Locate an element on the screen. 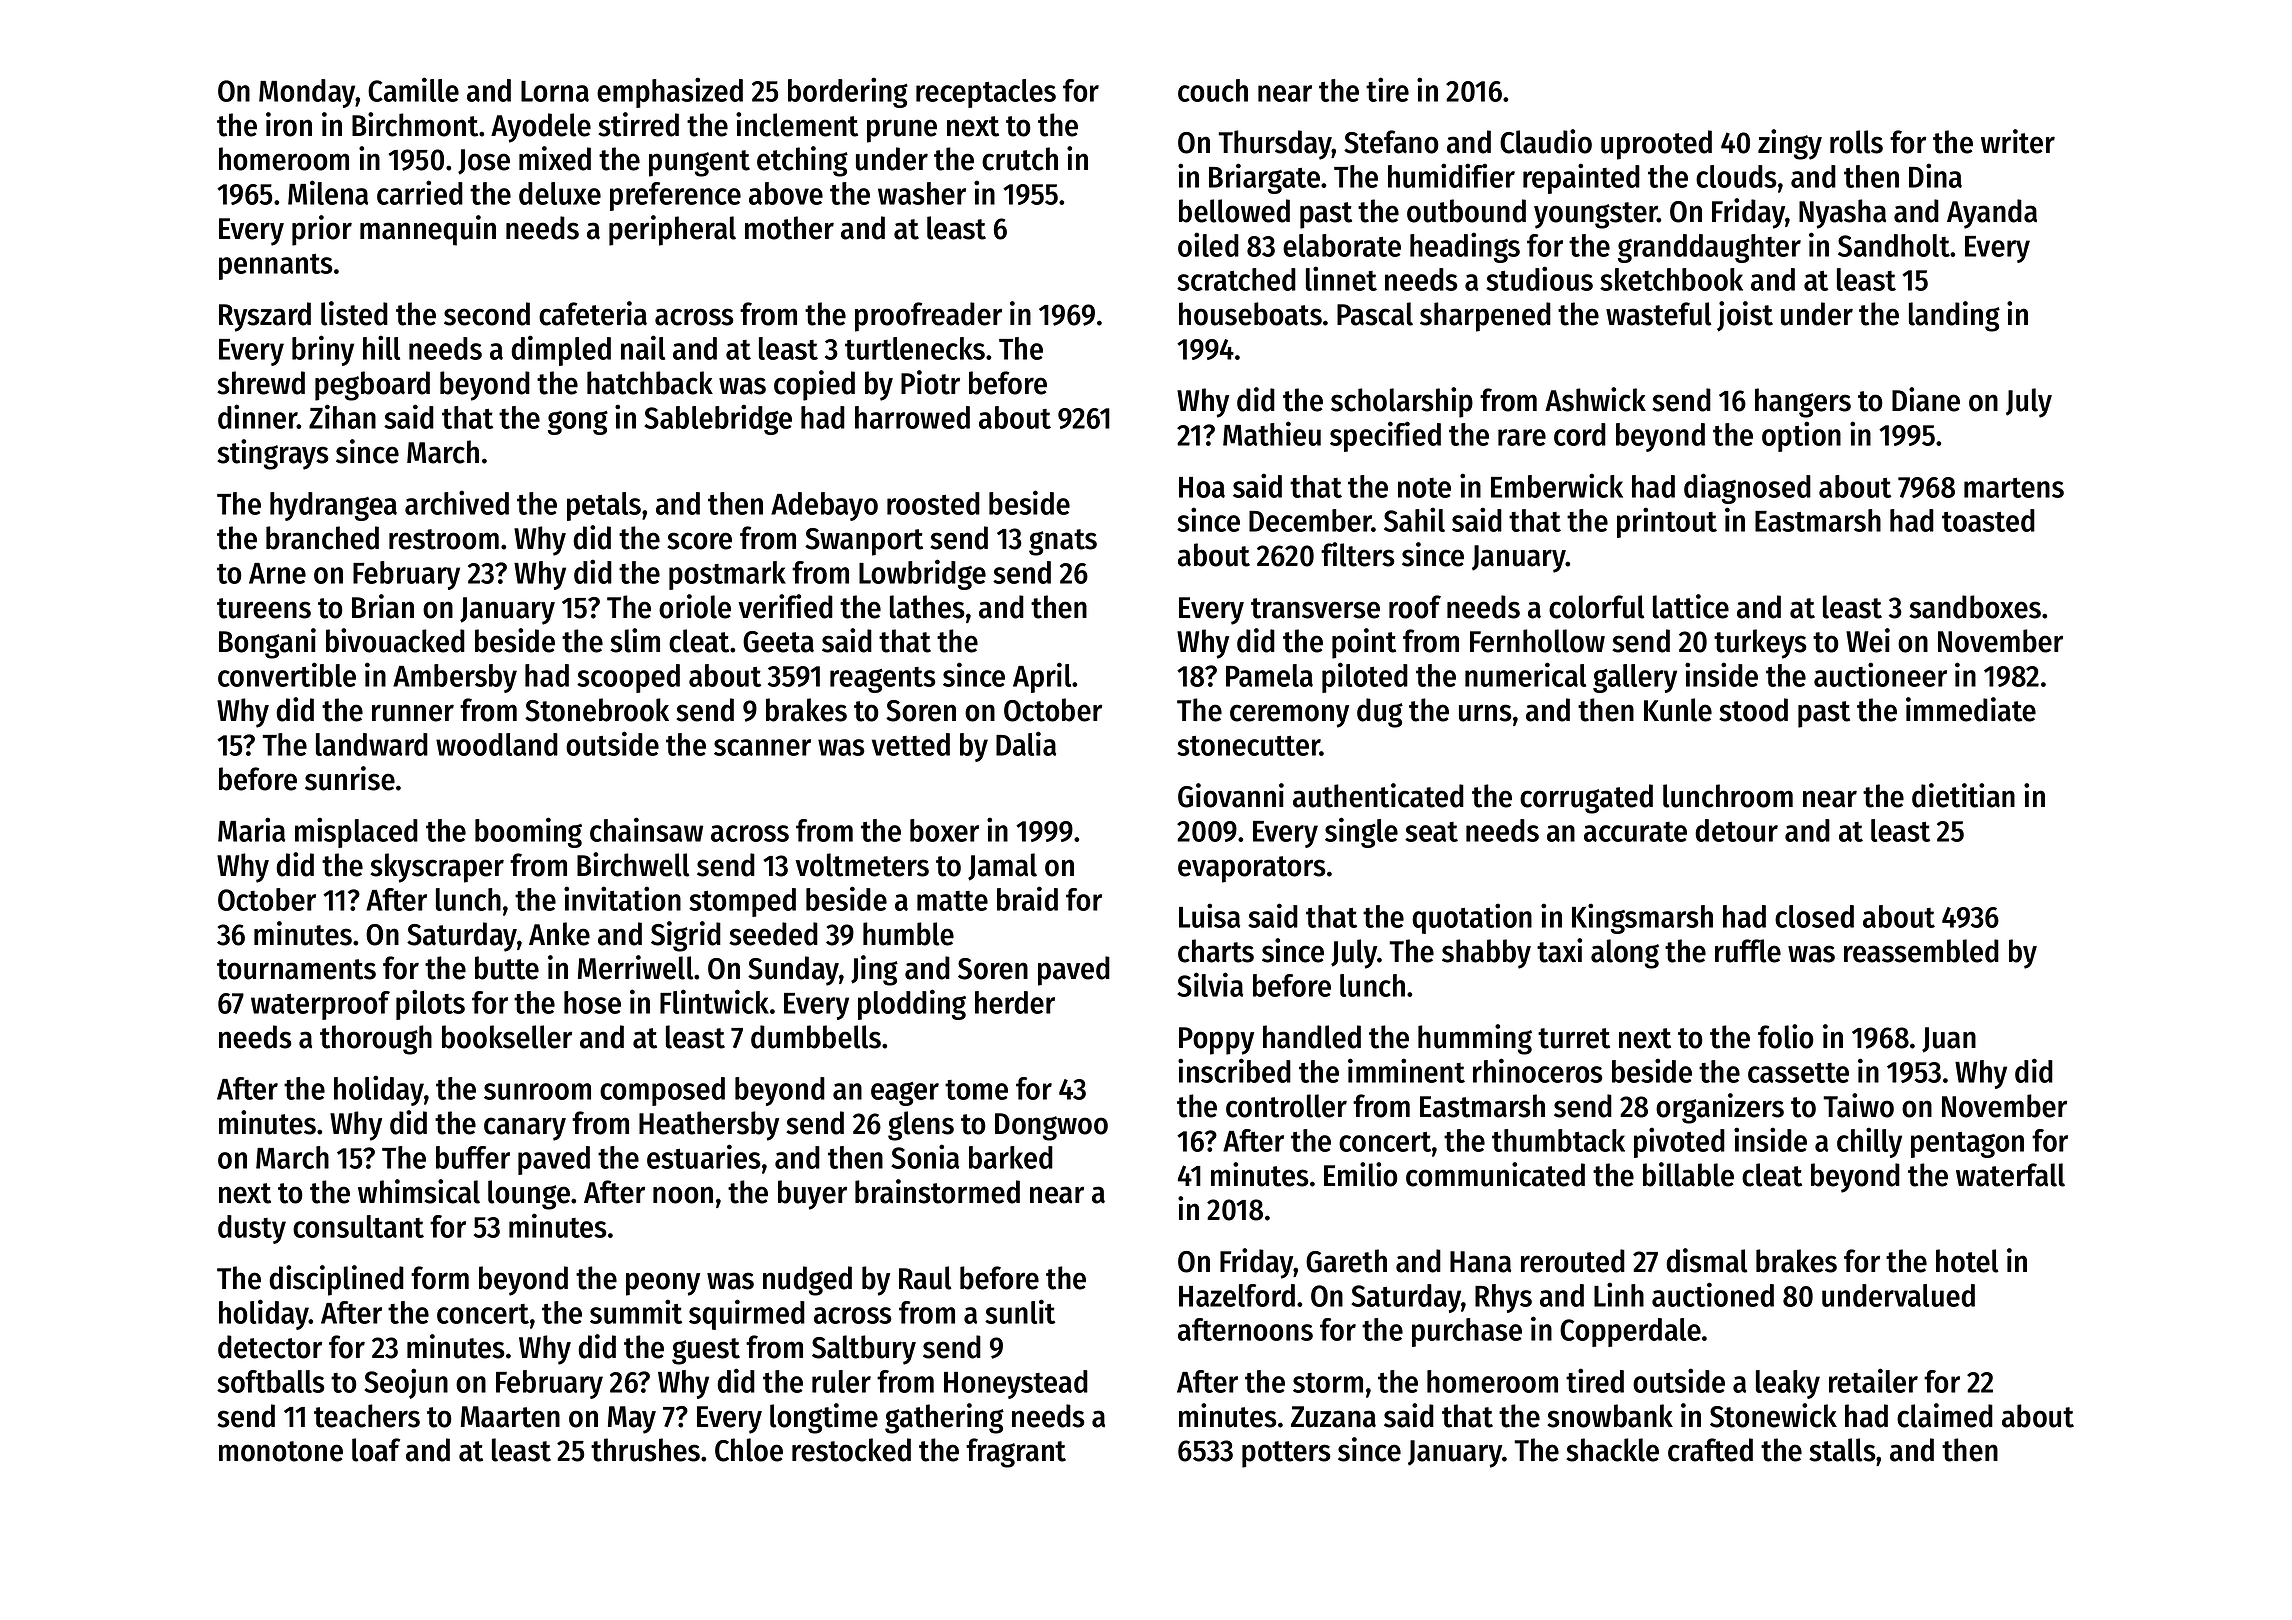  ruffle is located at coordinates (1748, 951).
